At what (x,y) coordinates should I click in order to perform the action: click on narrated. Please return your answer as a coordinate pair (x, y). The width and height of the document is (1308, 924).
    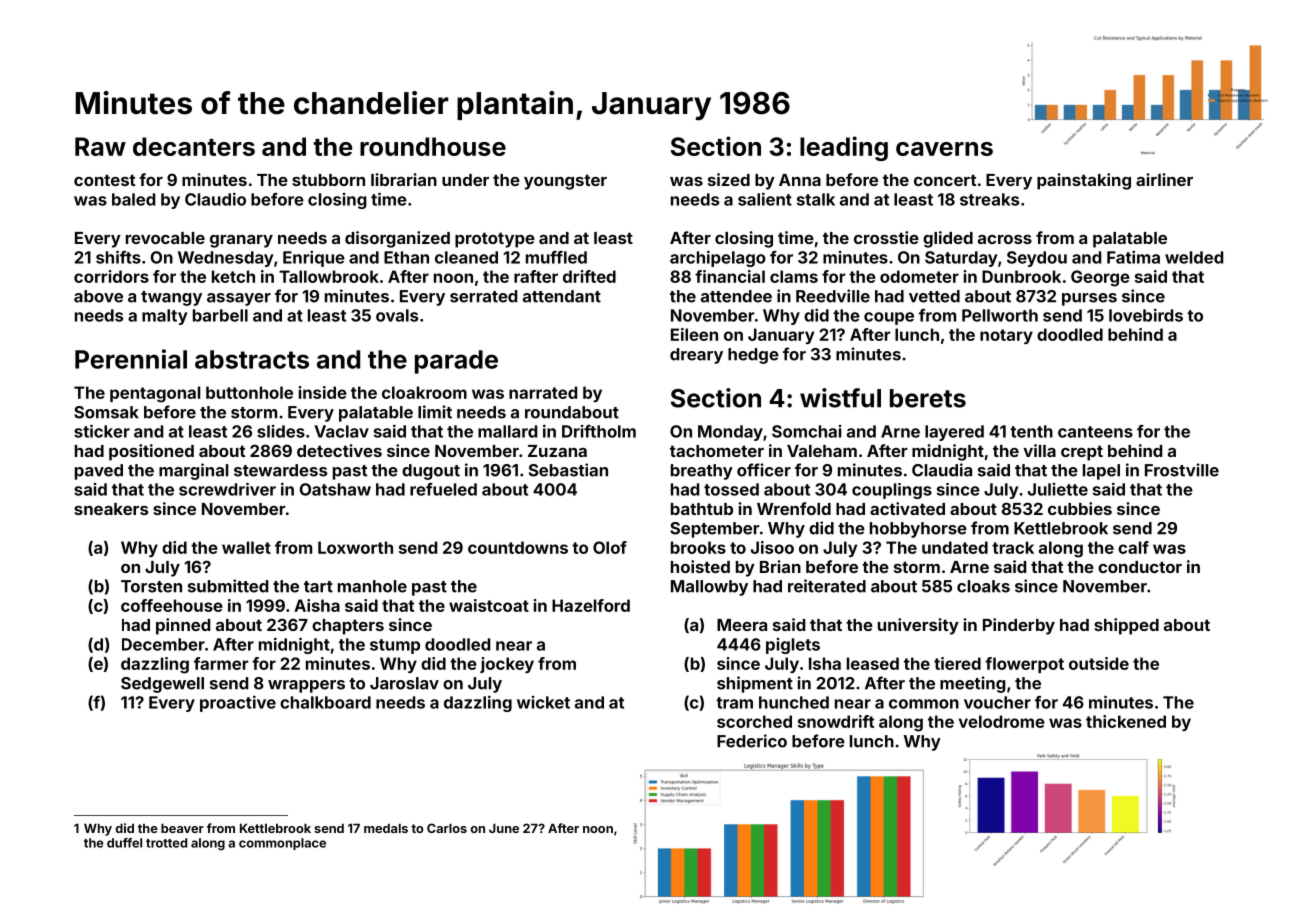
    Looking at the image, I should click on (543, 392).
